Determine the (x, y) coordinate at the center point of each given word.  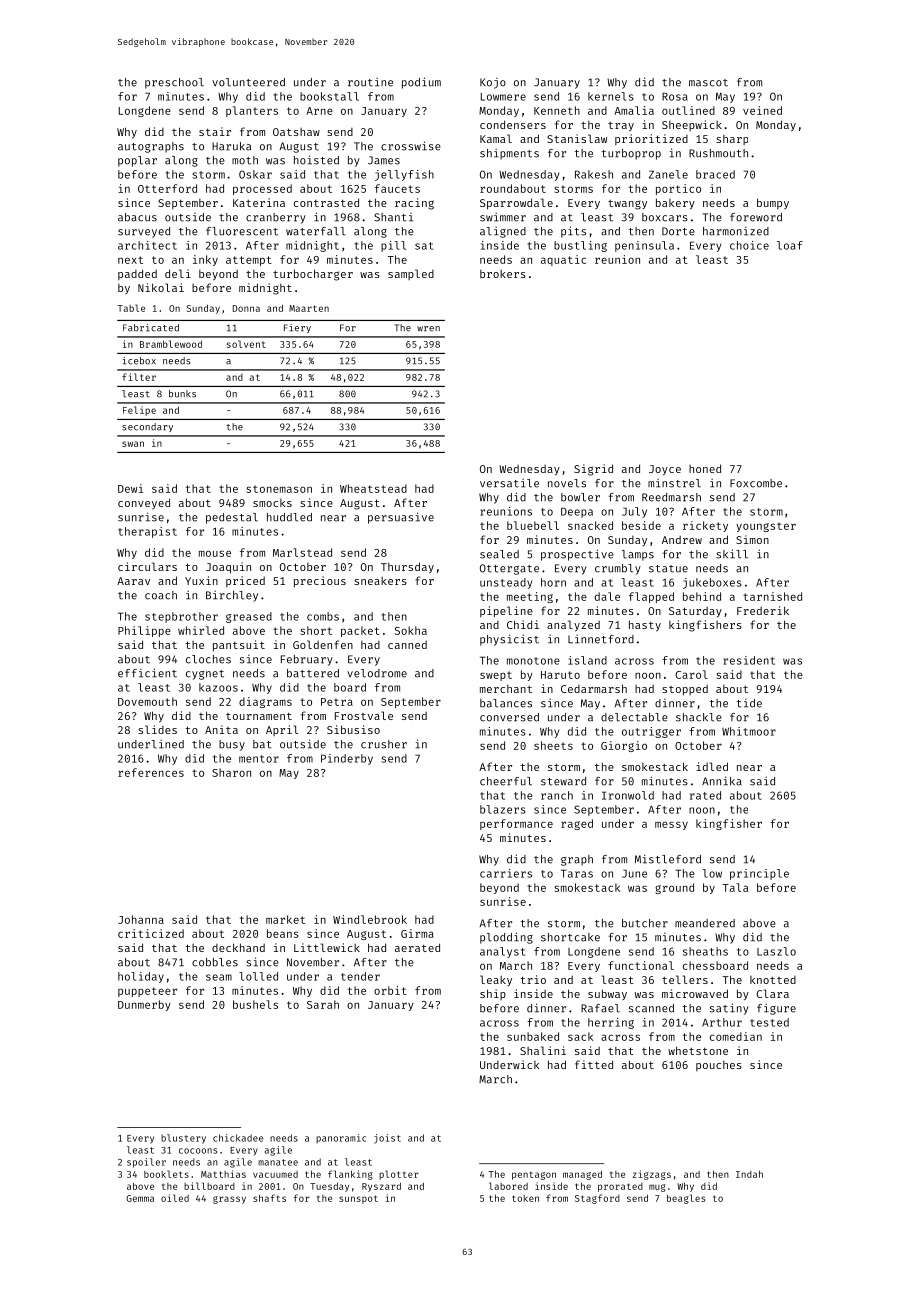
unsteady (506, 583)
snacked (590, 525)
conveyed (144, 503)
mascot (708, 83)
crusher (384, 744)
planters (252, 111)
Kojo (493, 83)
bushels (255, 1004)
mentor (259, 759)
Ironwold (628, 795)
